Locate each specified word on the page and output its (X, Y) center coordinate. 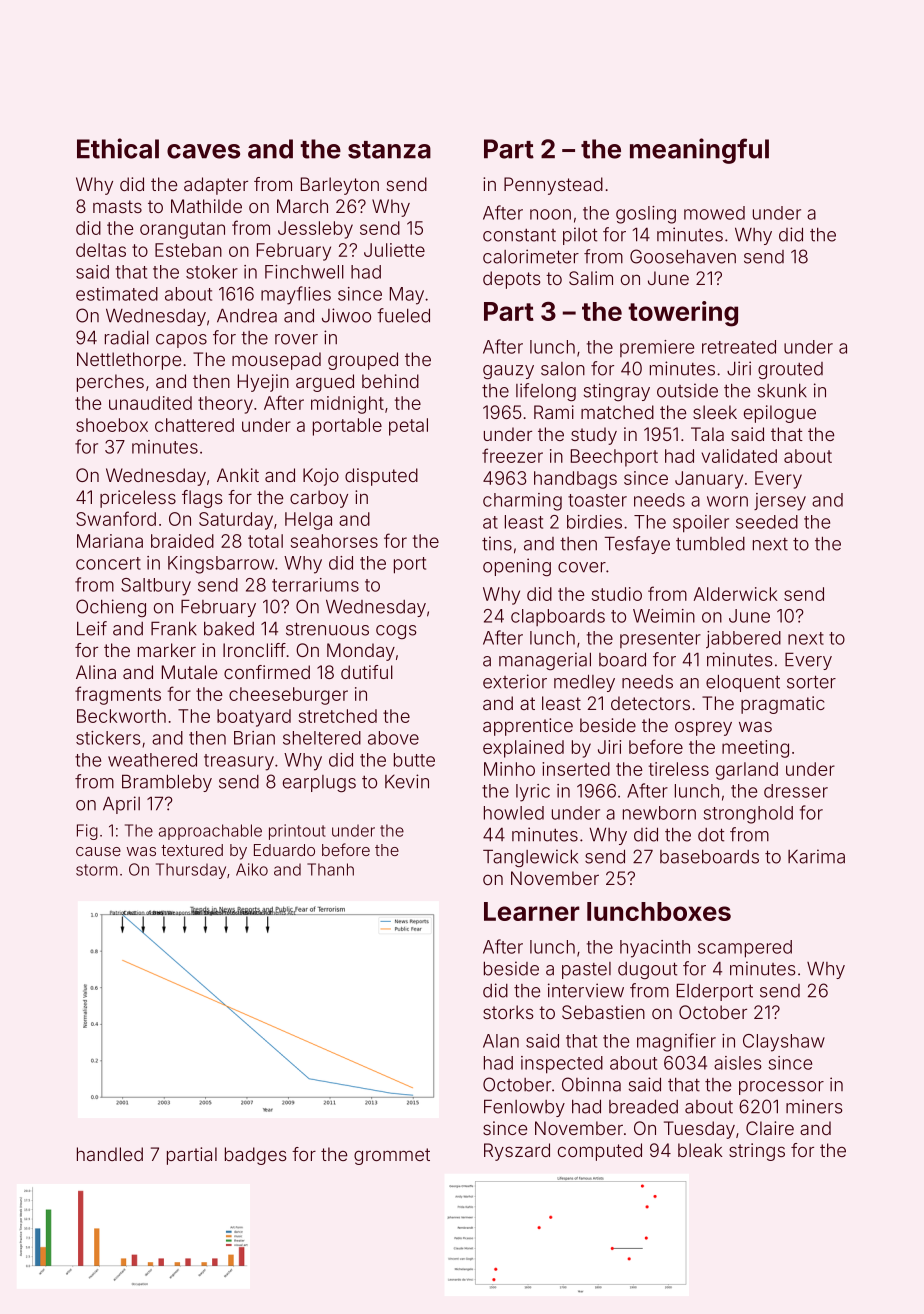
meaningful (699, 151)
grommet (392, 1156)
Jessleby (315, 230)
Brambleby (167, 783)
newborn (659, 813)
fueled (403, 315)
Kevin (407, 781)
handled (110, 1154)
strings (757, 1152)
